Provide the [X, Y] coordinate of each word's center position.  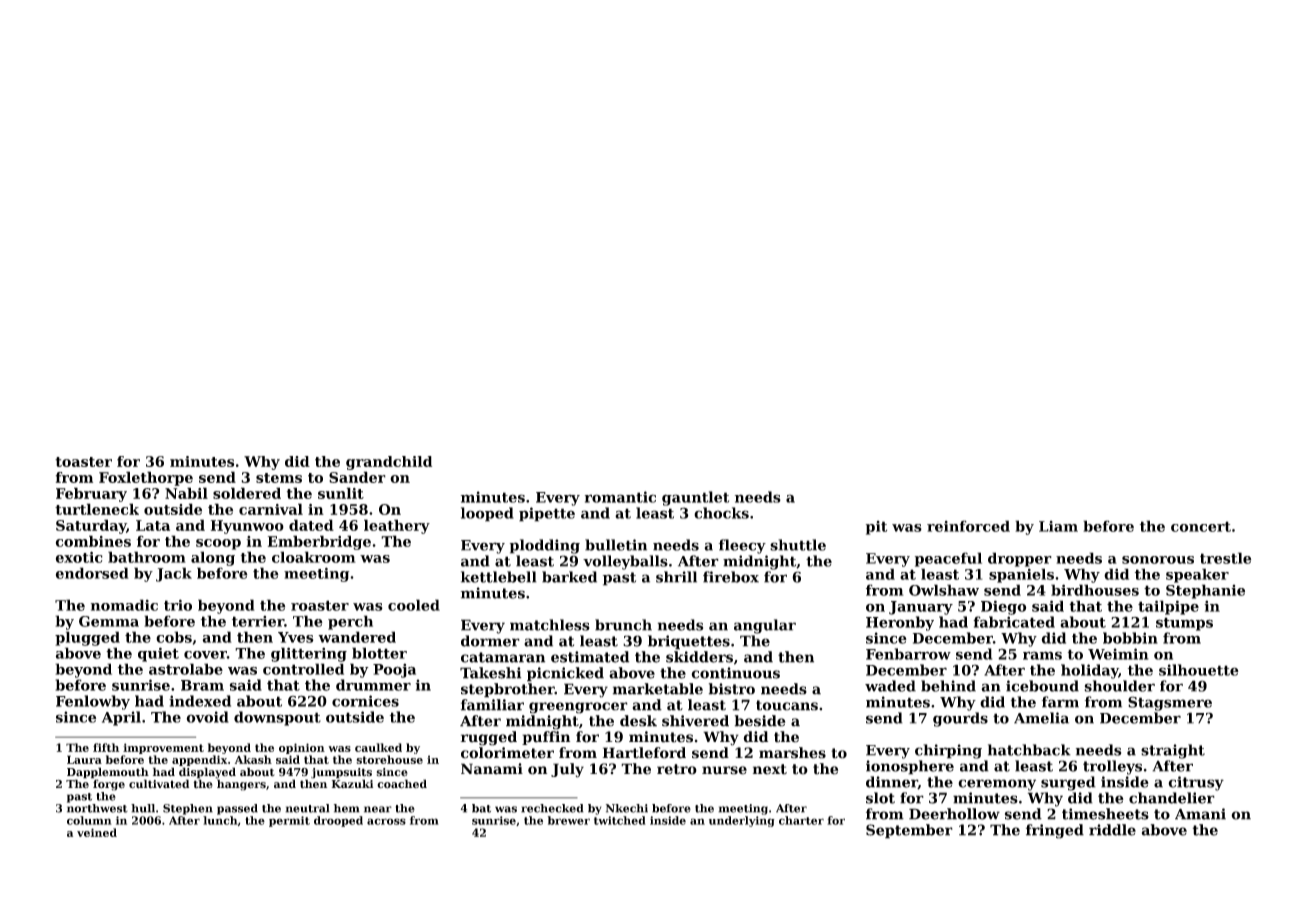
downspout [277, 718]
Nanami [492, 769]
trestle [1225, 558]
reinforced [968, 526]
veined [97, 832]
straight [1173, 751]
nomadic [124, 605]
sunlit [341, 493]
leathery [397, 526]
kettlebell [499, 577]
